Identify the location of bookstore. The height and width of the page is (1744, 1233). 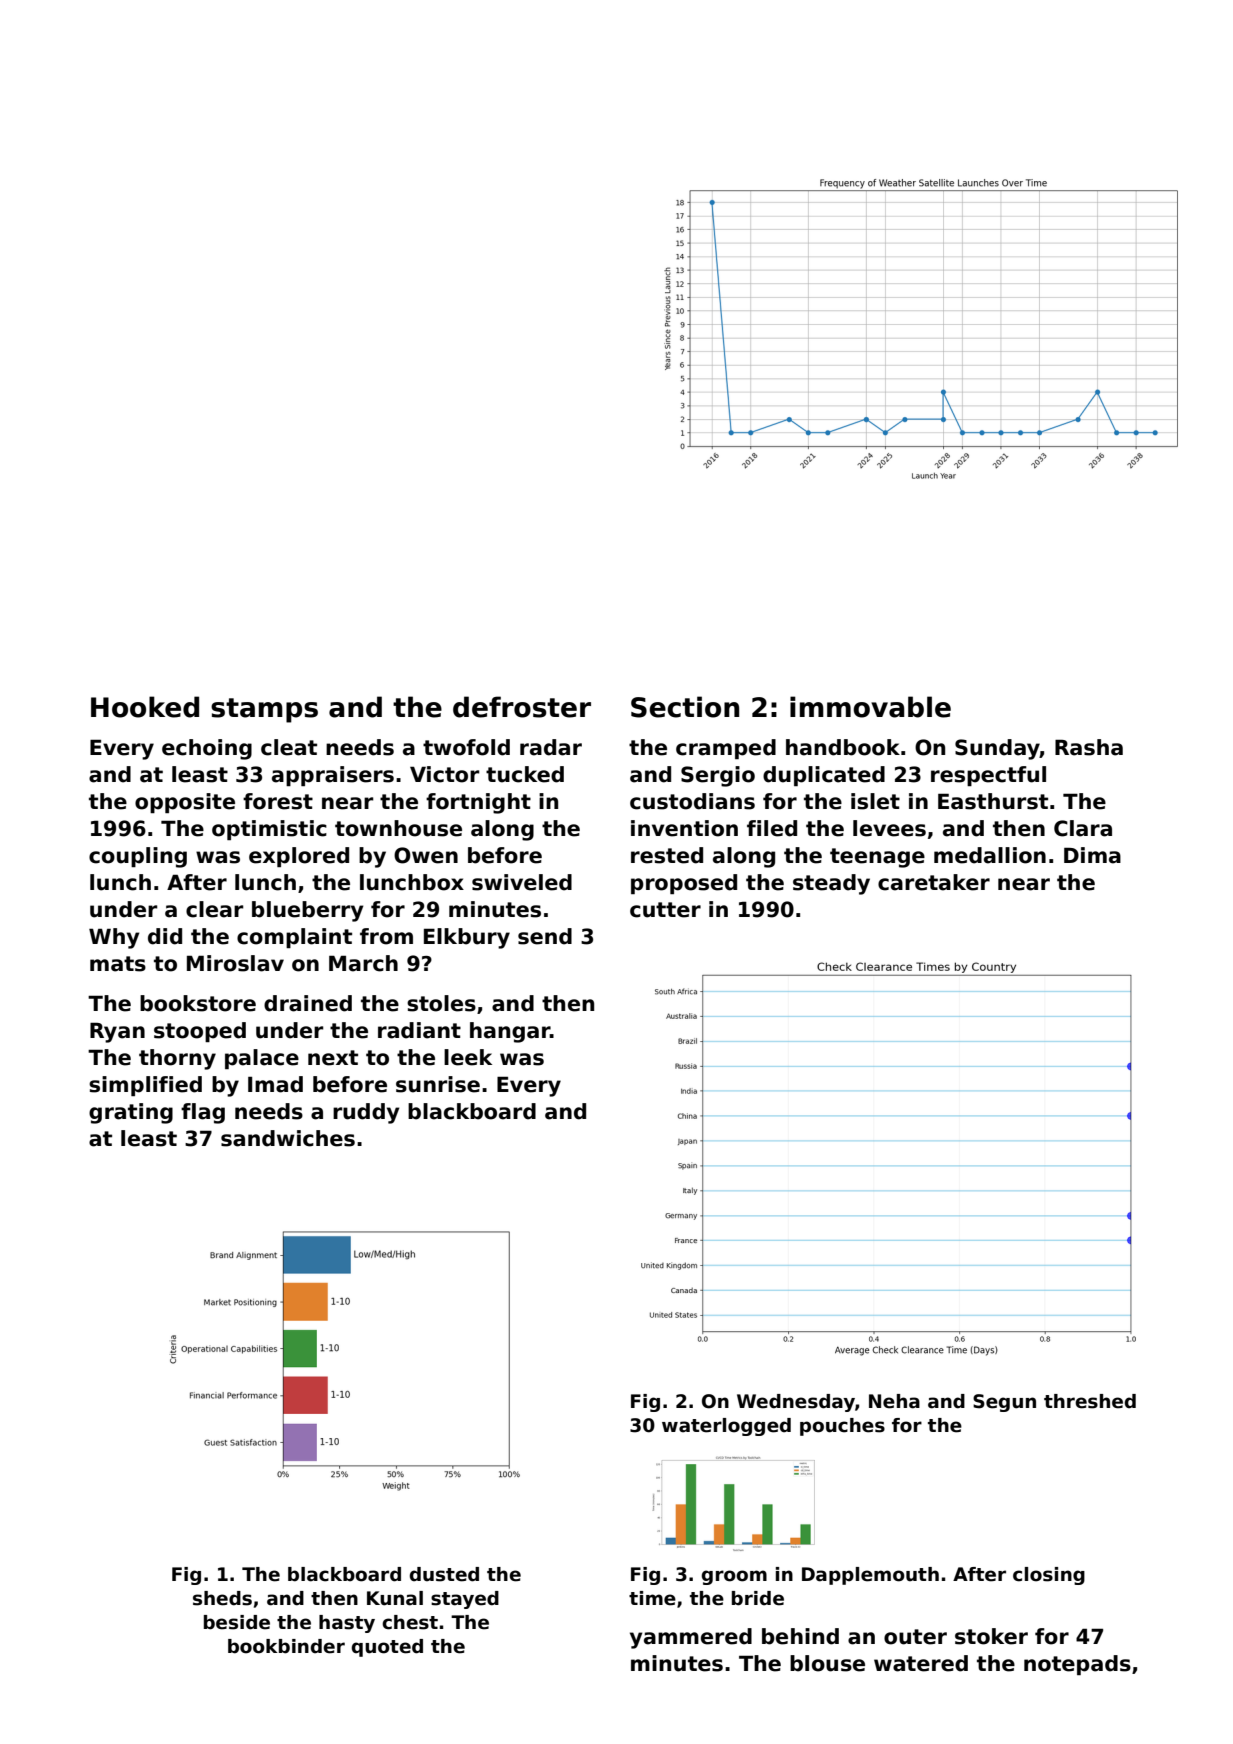
(198, 1003).
